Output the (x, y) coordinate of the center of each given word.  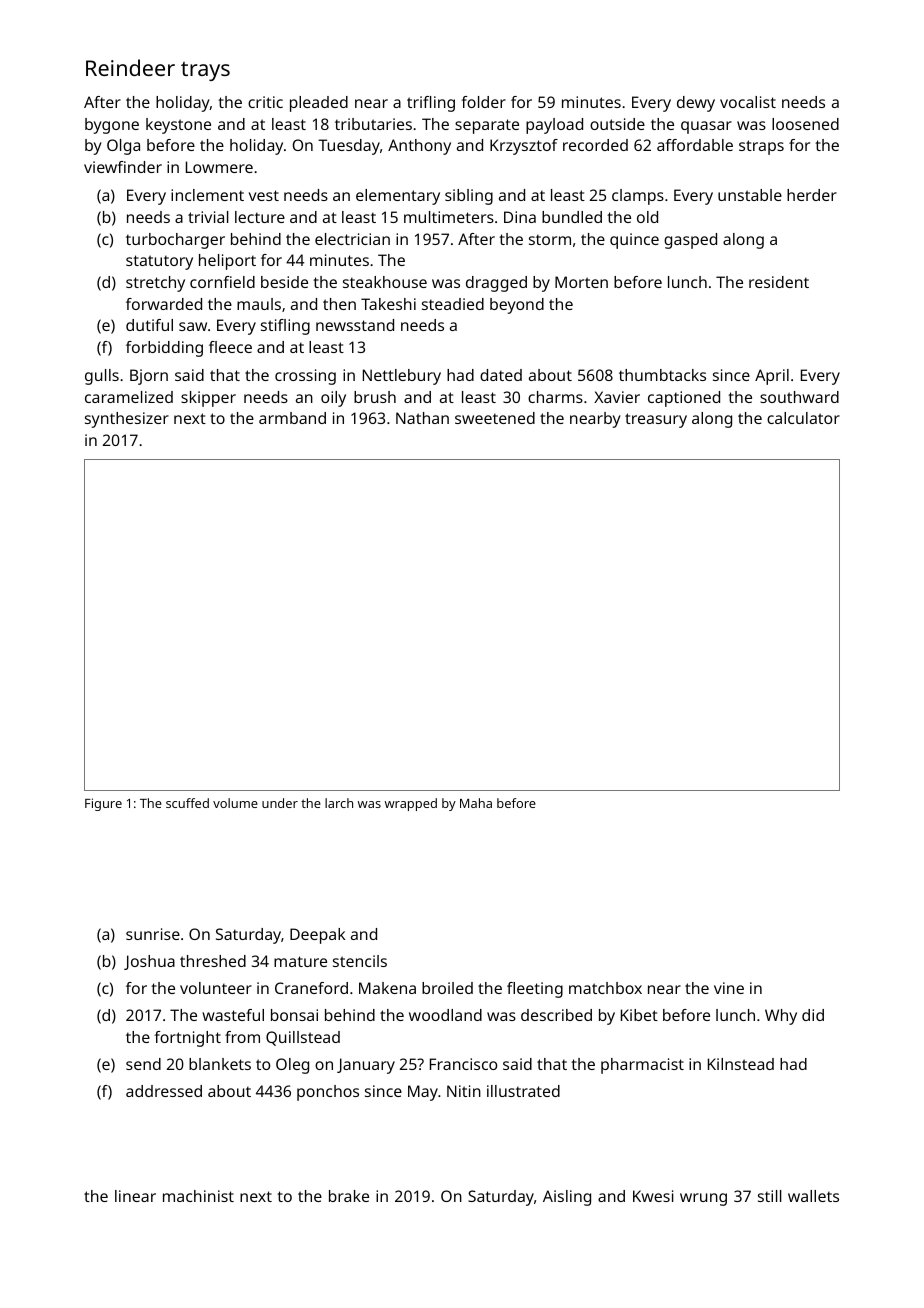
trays (205, 71)
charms (555, 397)
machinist (198, 1196)
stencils (360, 961)
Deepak (317, 936)
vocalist (748, 102)
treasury (656, 420)
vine (729, 988)
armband (292, 418)
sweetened (495, 418)
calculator (803, 418)
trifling (431, 104)
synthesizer (127, 420)
